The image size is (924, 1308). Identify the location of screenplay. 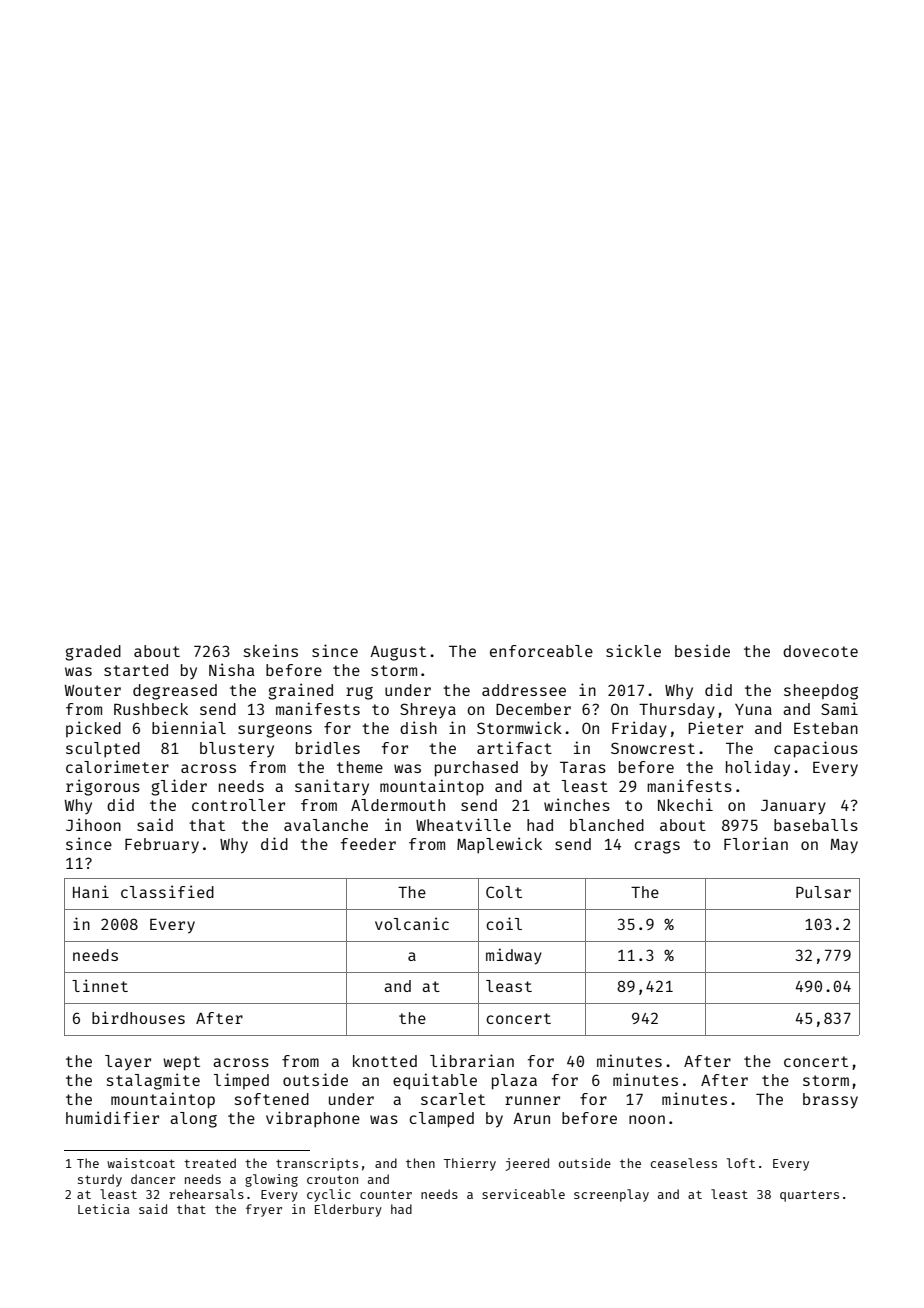
(611, 1195).
